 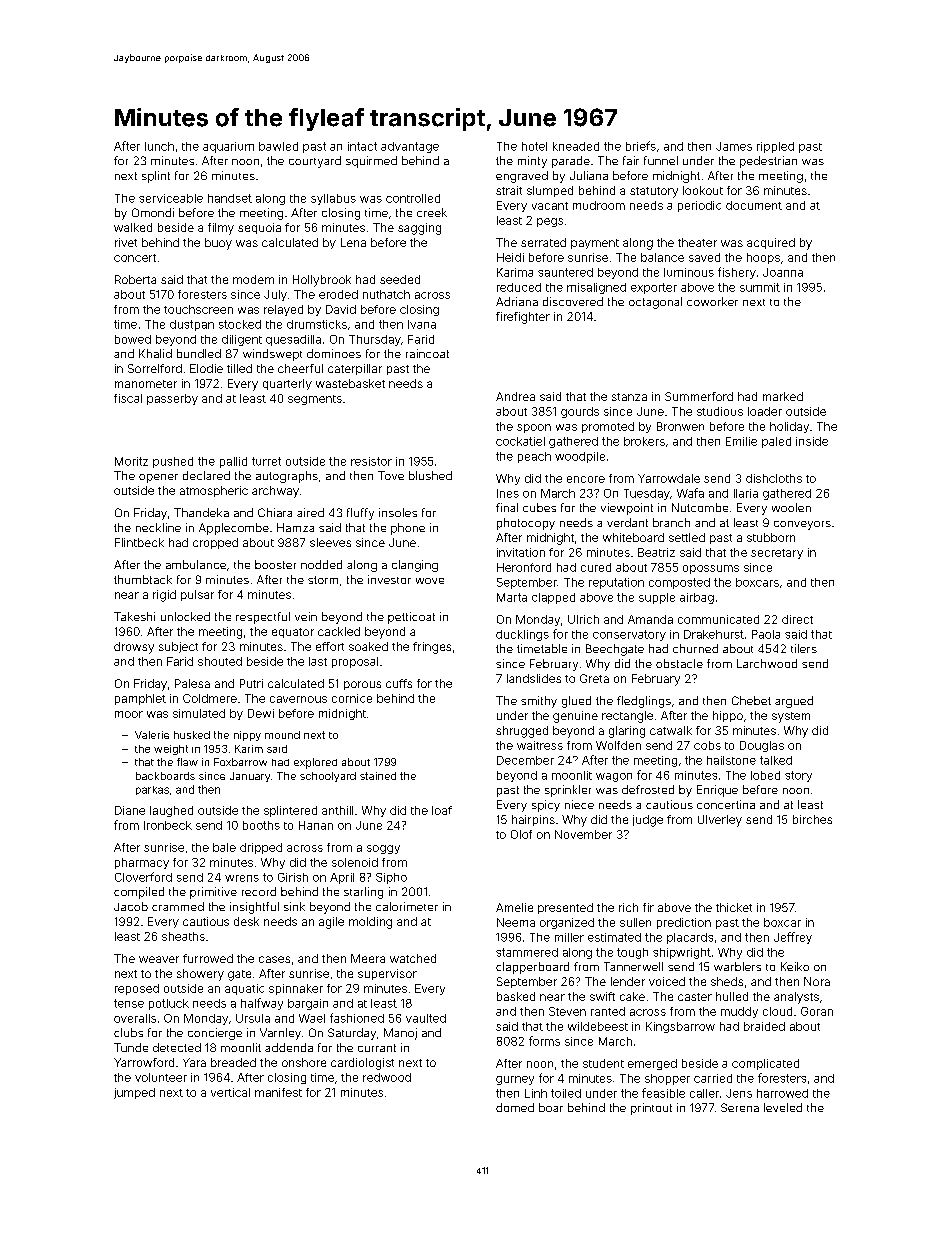 I want to click on wastebasket, so click(x=350, y=383).
